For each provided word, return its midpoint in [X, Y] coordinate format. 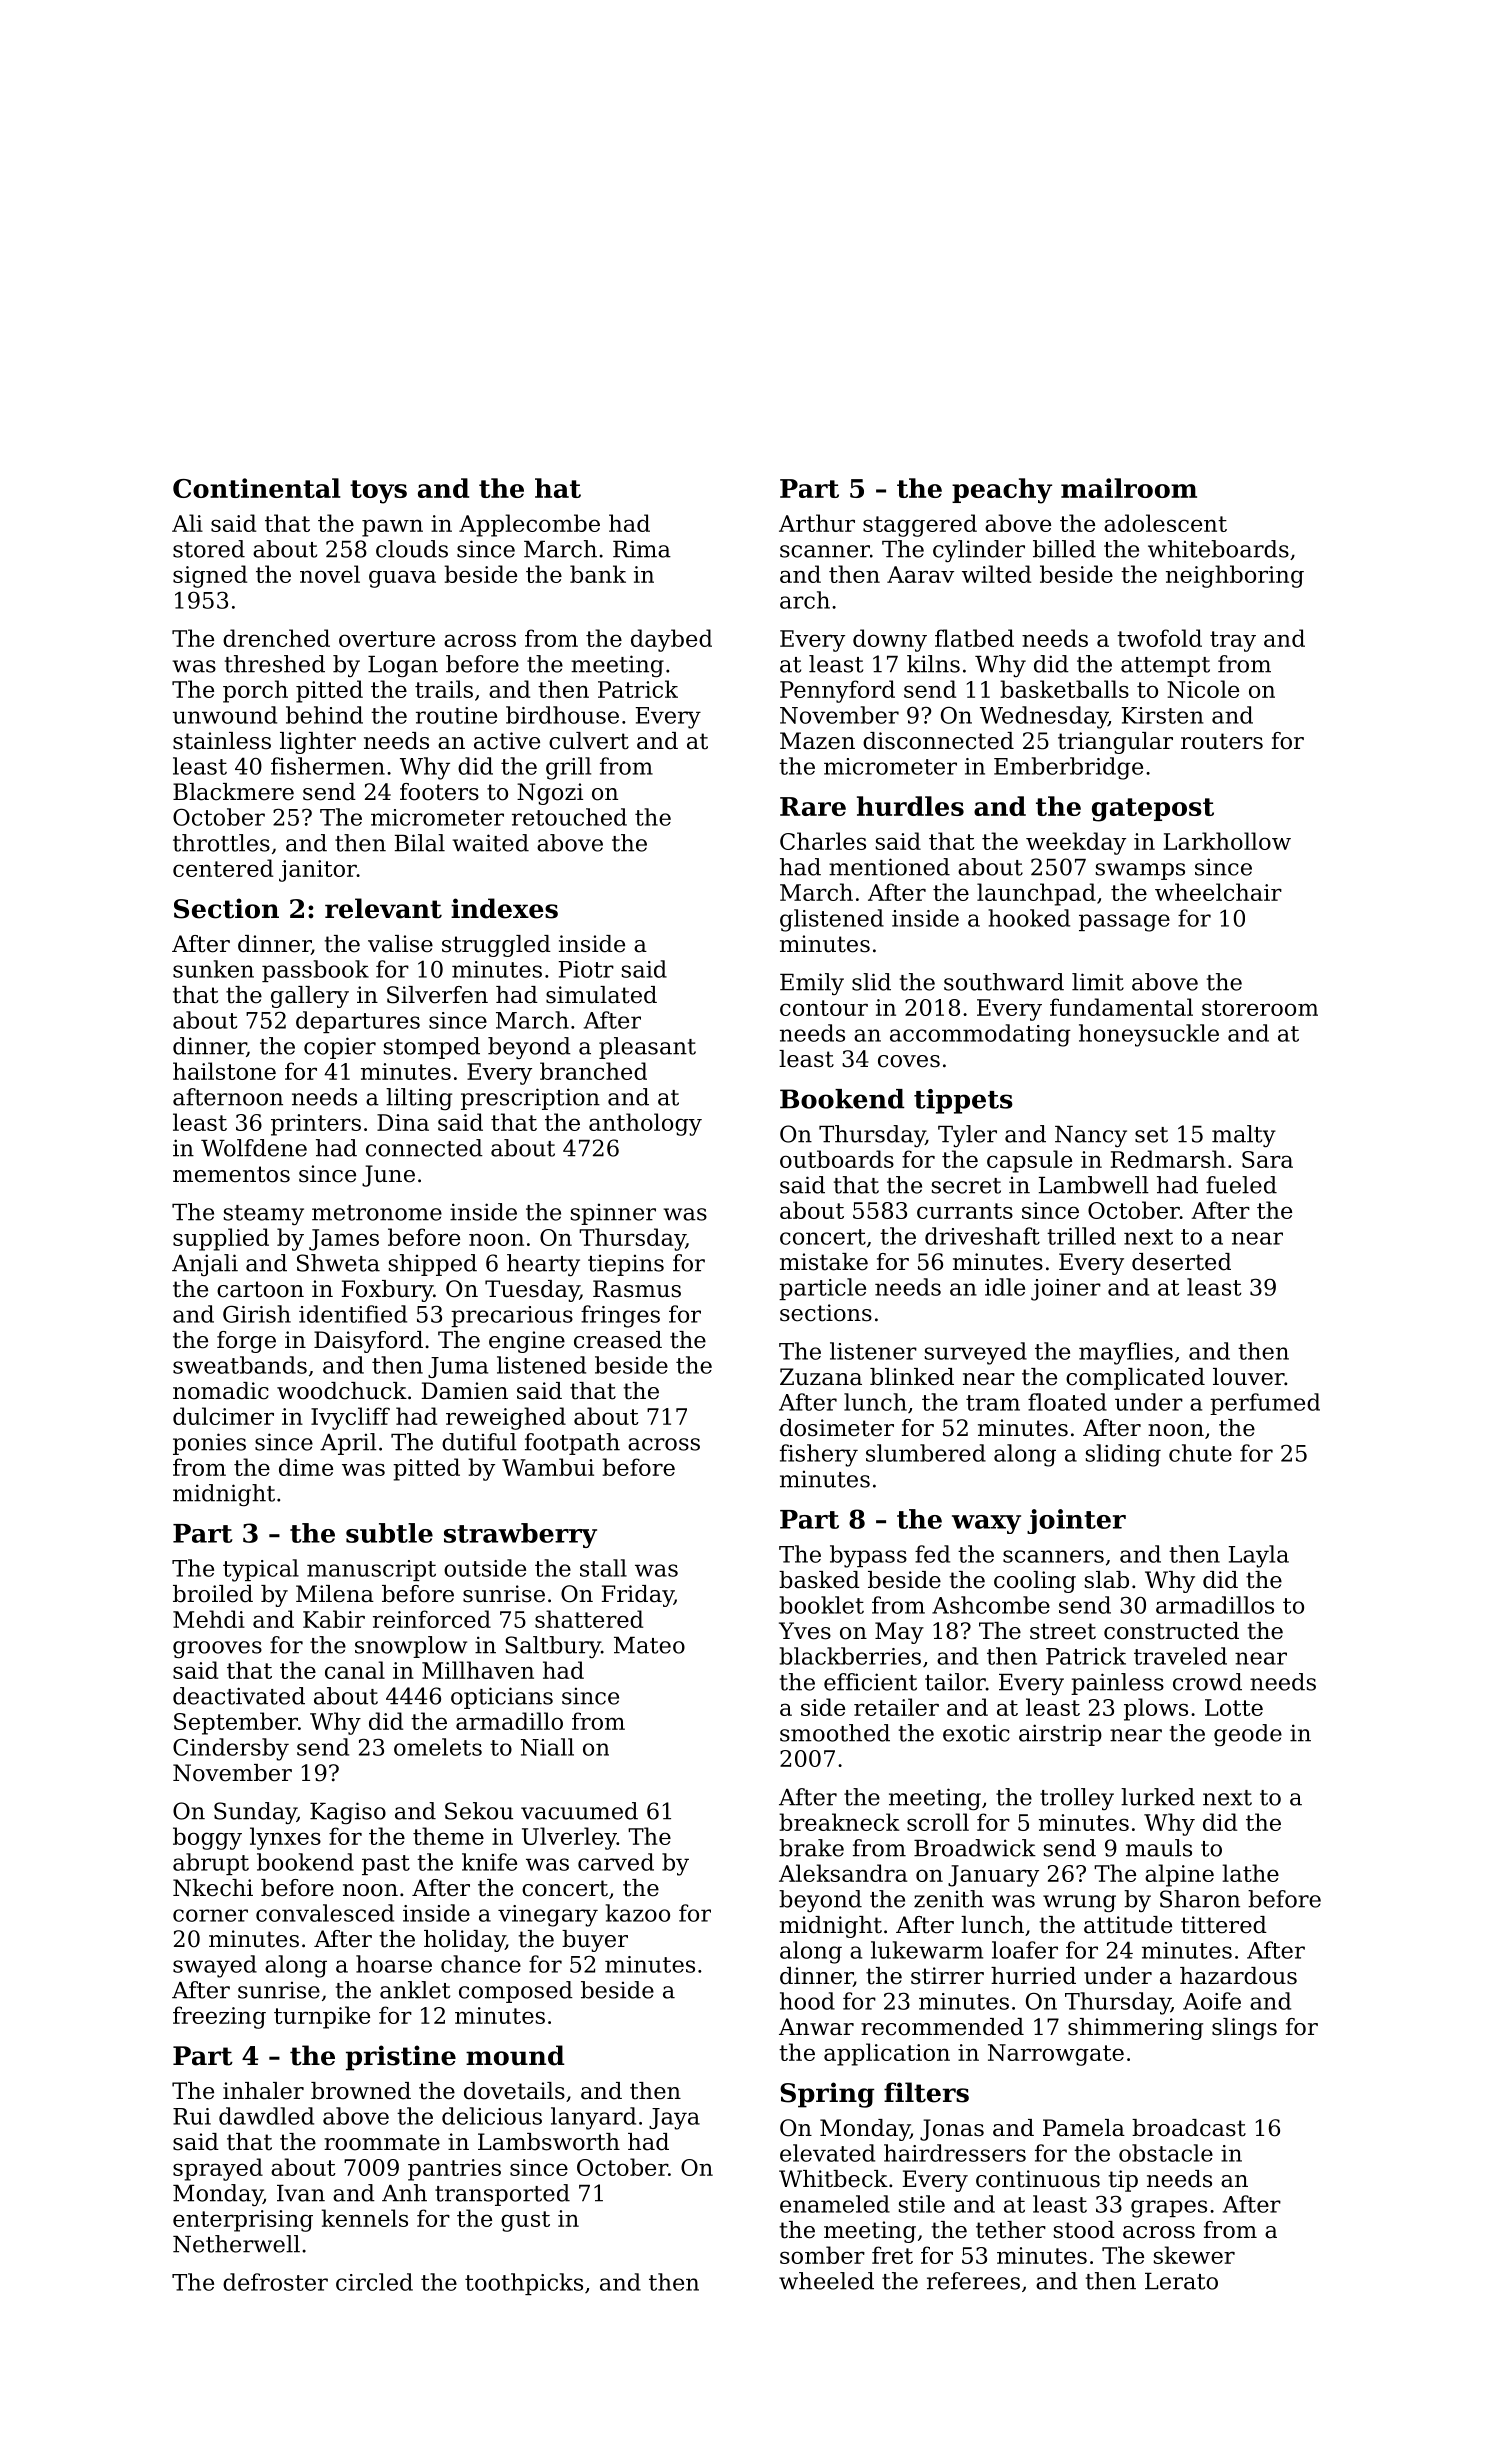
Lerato [1181, 2281]
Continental [256, 488]
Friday [637, 1596]
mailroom [1129, 488]
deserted [1181, 1262]
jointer [1076, 1521]
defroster [275, 2282]
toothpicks [524, 2284]
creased [618, 1340]
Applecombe [529, 525]
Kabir [334, 1619]
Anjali [205, 1265]
